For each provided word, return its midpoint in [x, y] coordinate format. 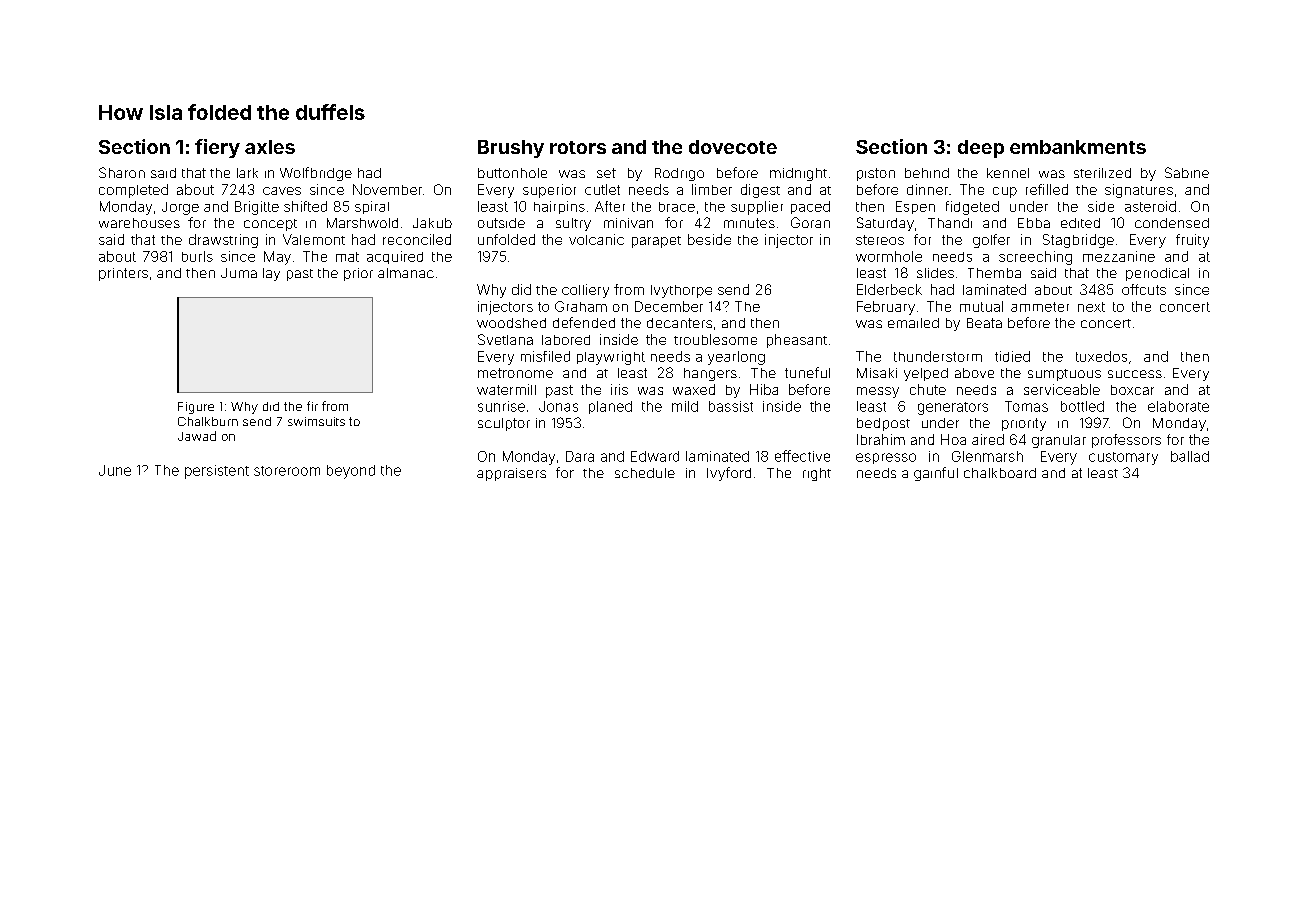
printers [123, 274]
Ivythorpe [681, 291]
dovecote [733, 147]
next [1091, 307]
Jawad [197, 436]
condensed [1172, 223]
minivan [628, 223]
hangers [710, 374]
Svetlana [505, 339]
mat [347, 257]
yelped [926, 374]
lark [247, 173]
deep [981, 149]
